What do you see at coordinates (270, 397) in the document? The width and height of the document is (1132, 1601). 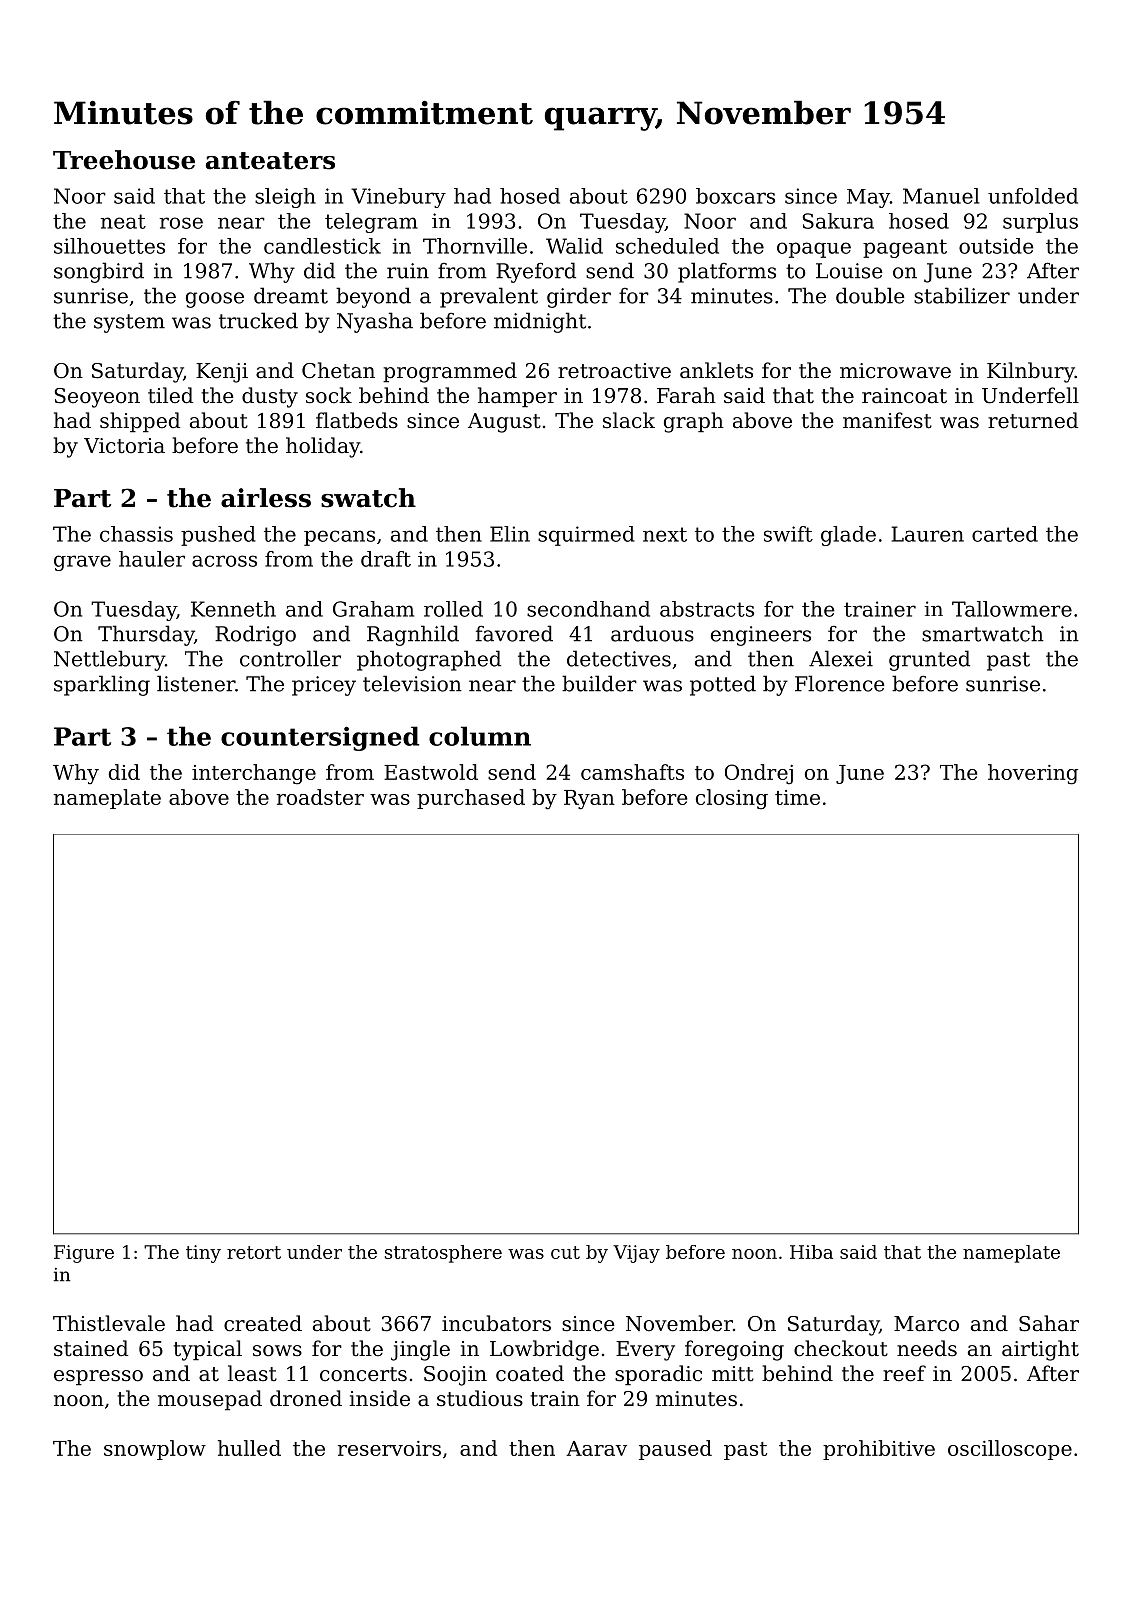 I see `dusty` at bounding box center [270, 397].
